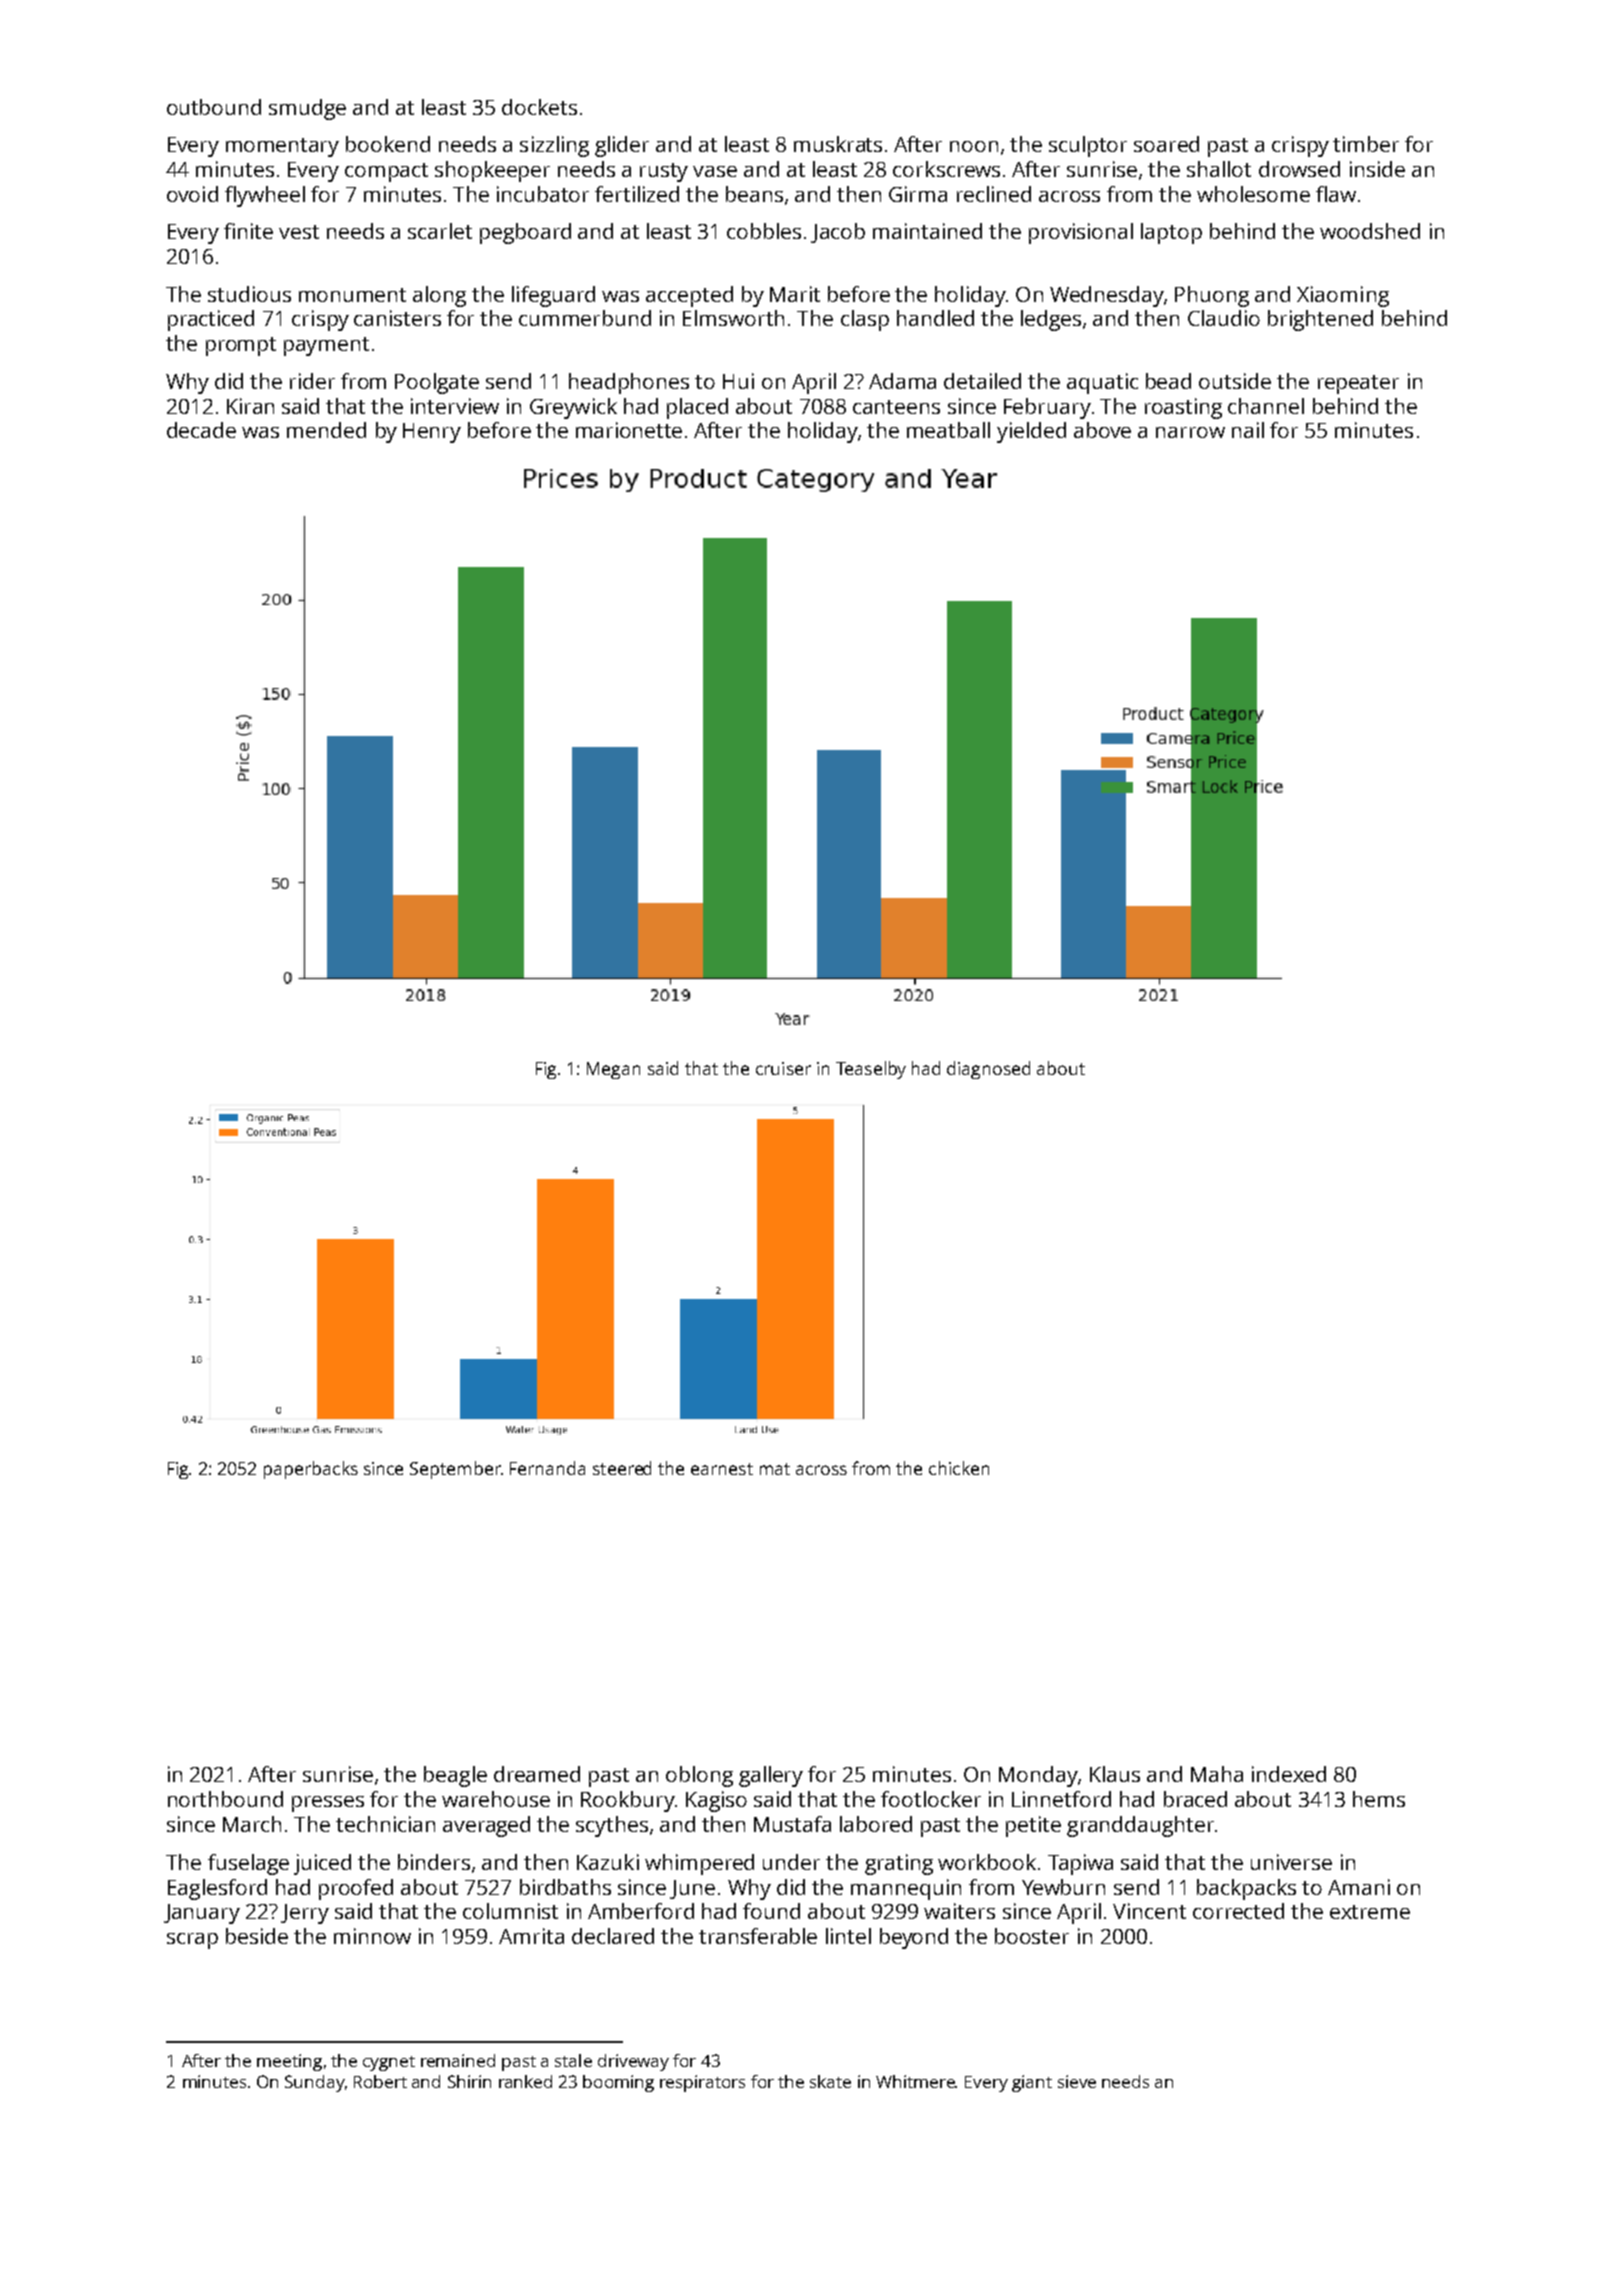 This page has width=1620, height=2292. I want to click on diagnosed, so click(988, 1070).
